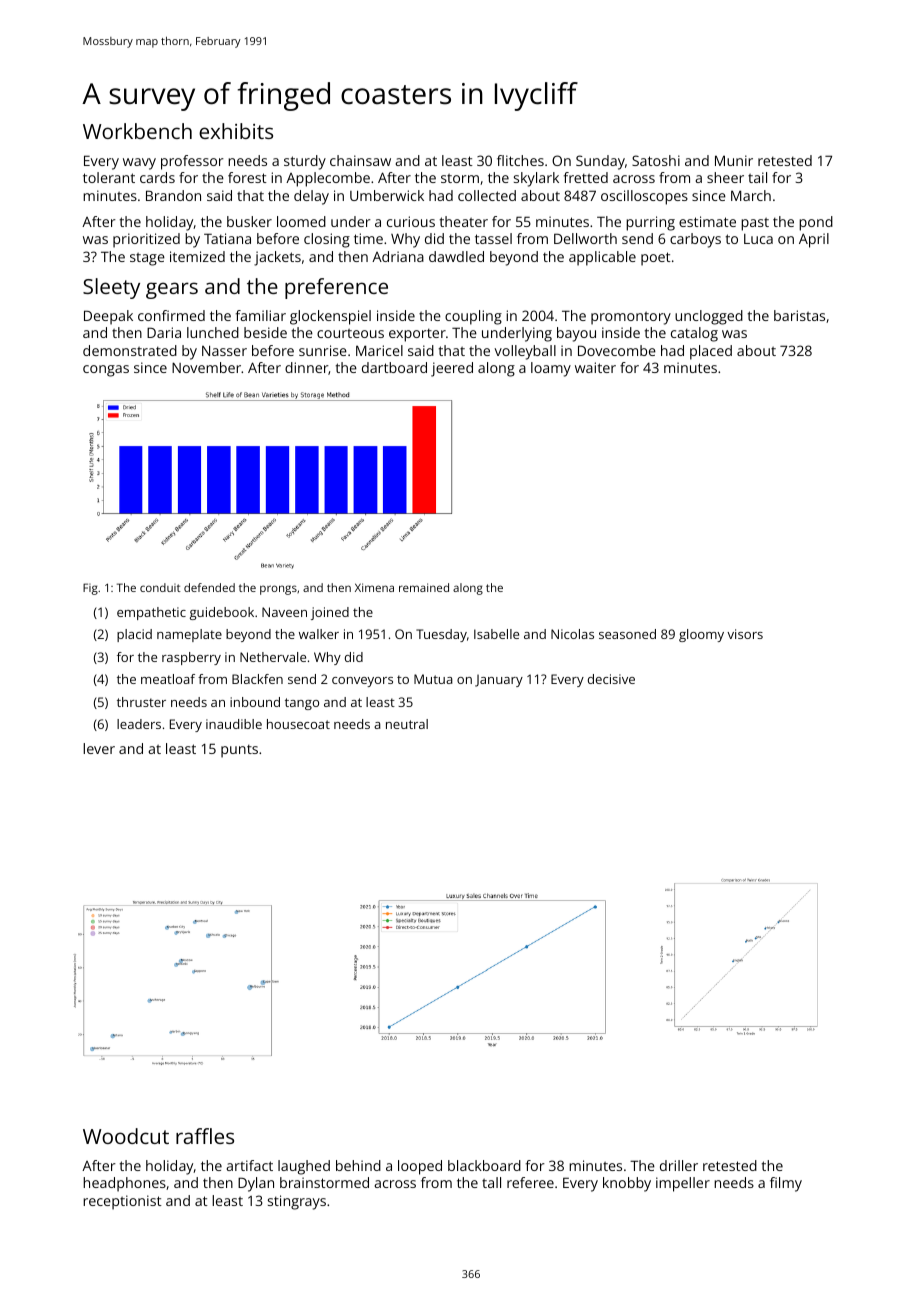 This page has height=1308, width=924. What do you see at coordinates (298, 724) in the page?
I see `housecoat` at bounding box center [298, 724].
